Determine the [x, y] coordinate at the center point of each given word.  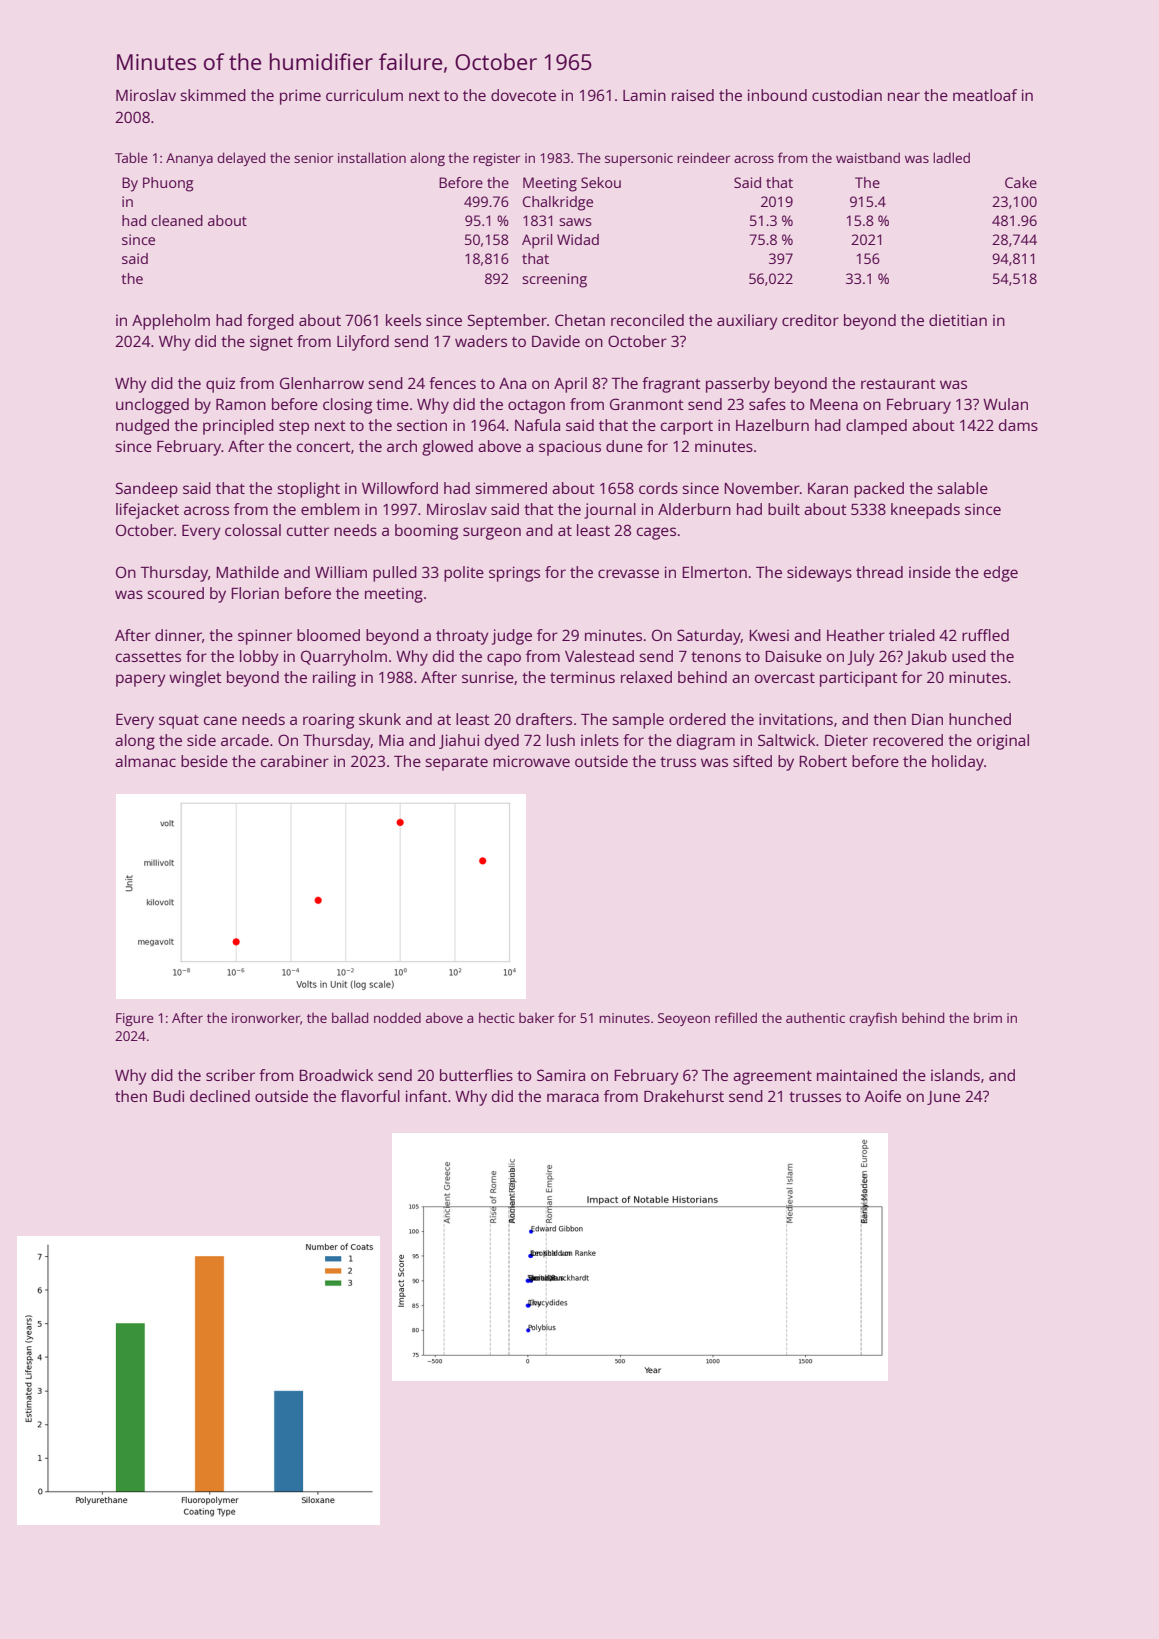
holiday [958, 763]
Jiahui [459, 741]
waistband [868, 157]
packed [879, 490]
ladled [951, 157]
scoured [175, 593]
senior [313, 158]
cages [656, 533]
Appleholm [171, 322]
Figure [135, 1019]
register [496, 159]
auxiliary [747, 322]
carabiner [295, 761]
